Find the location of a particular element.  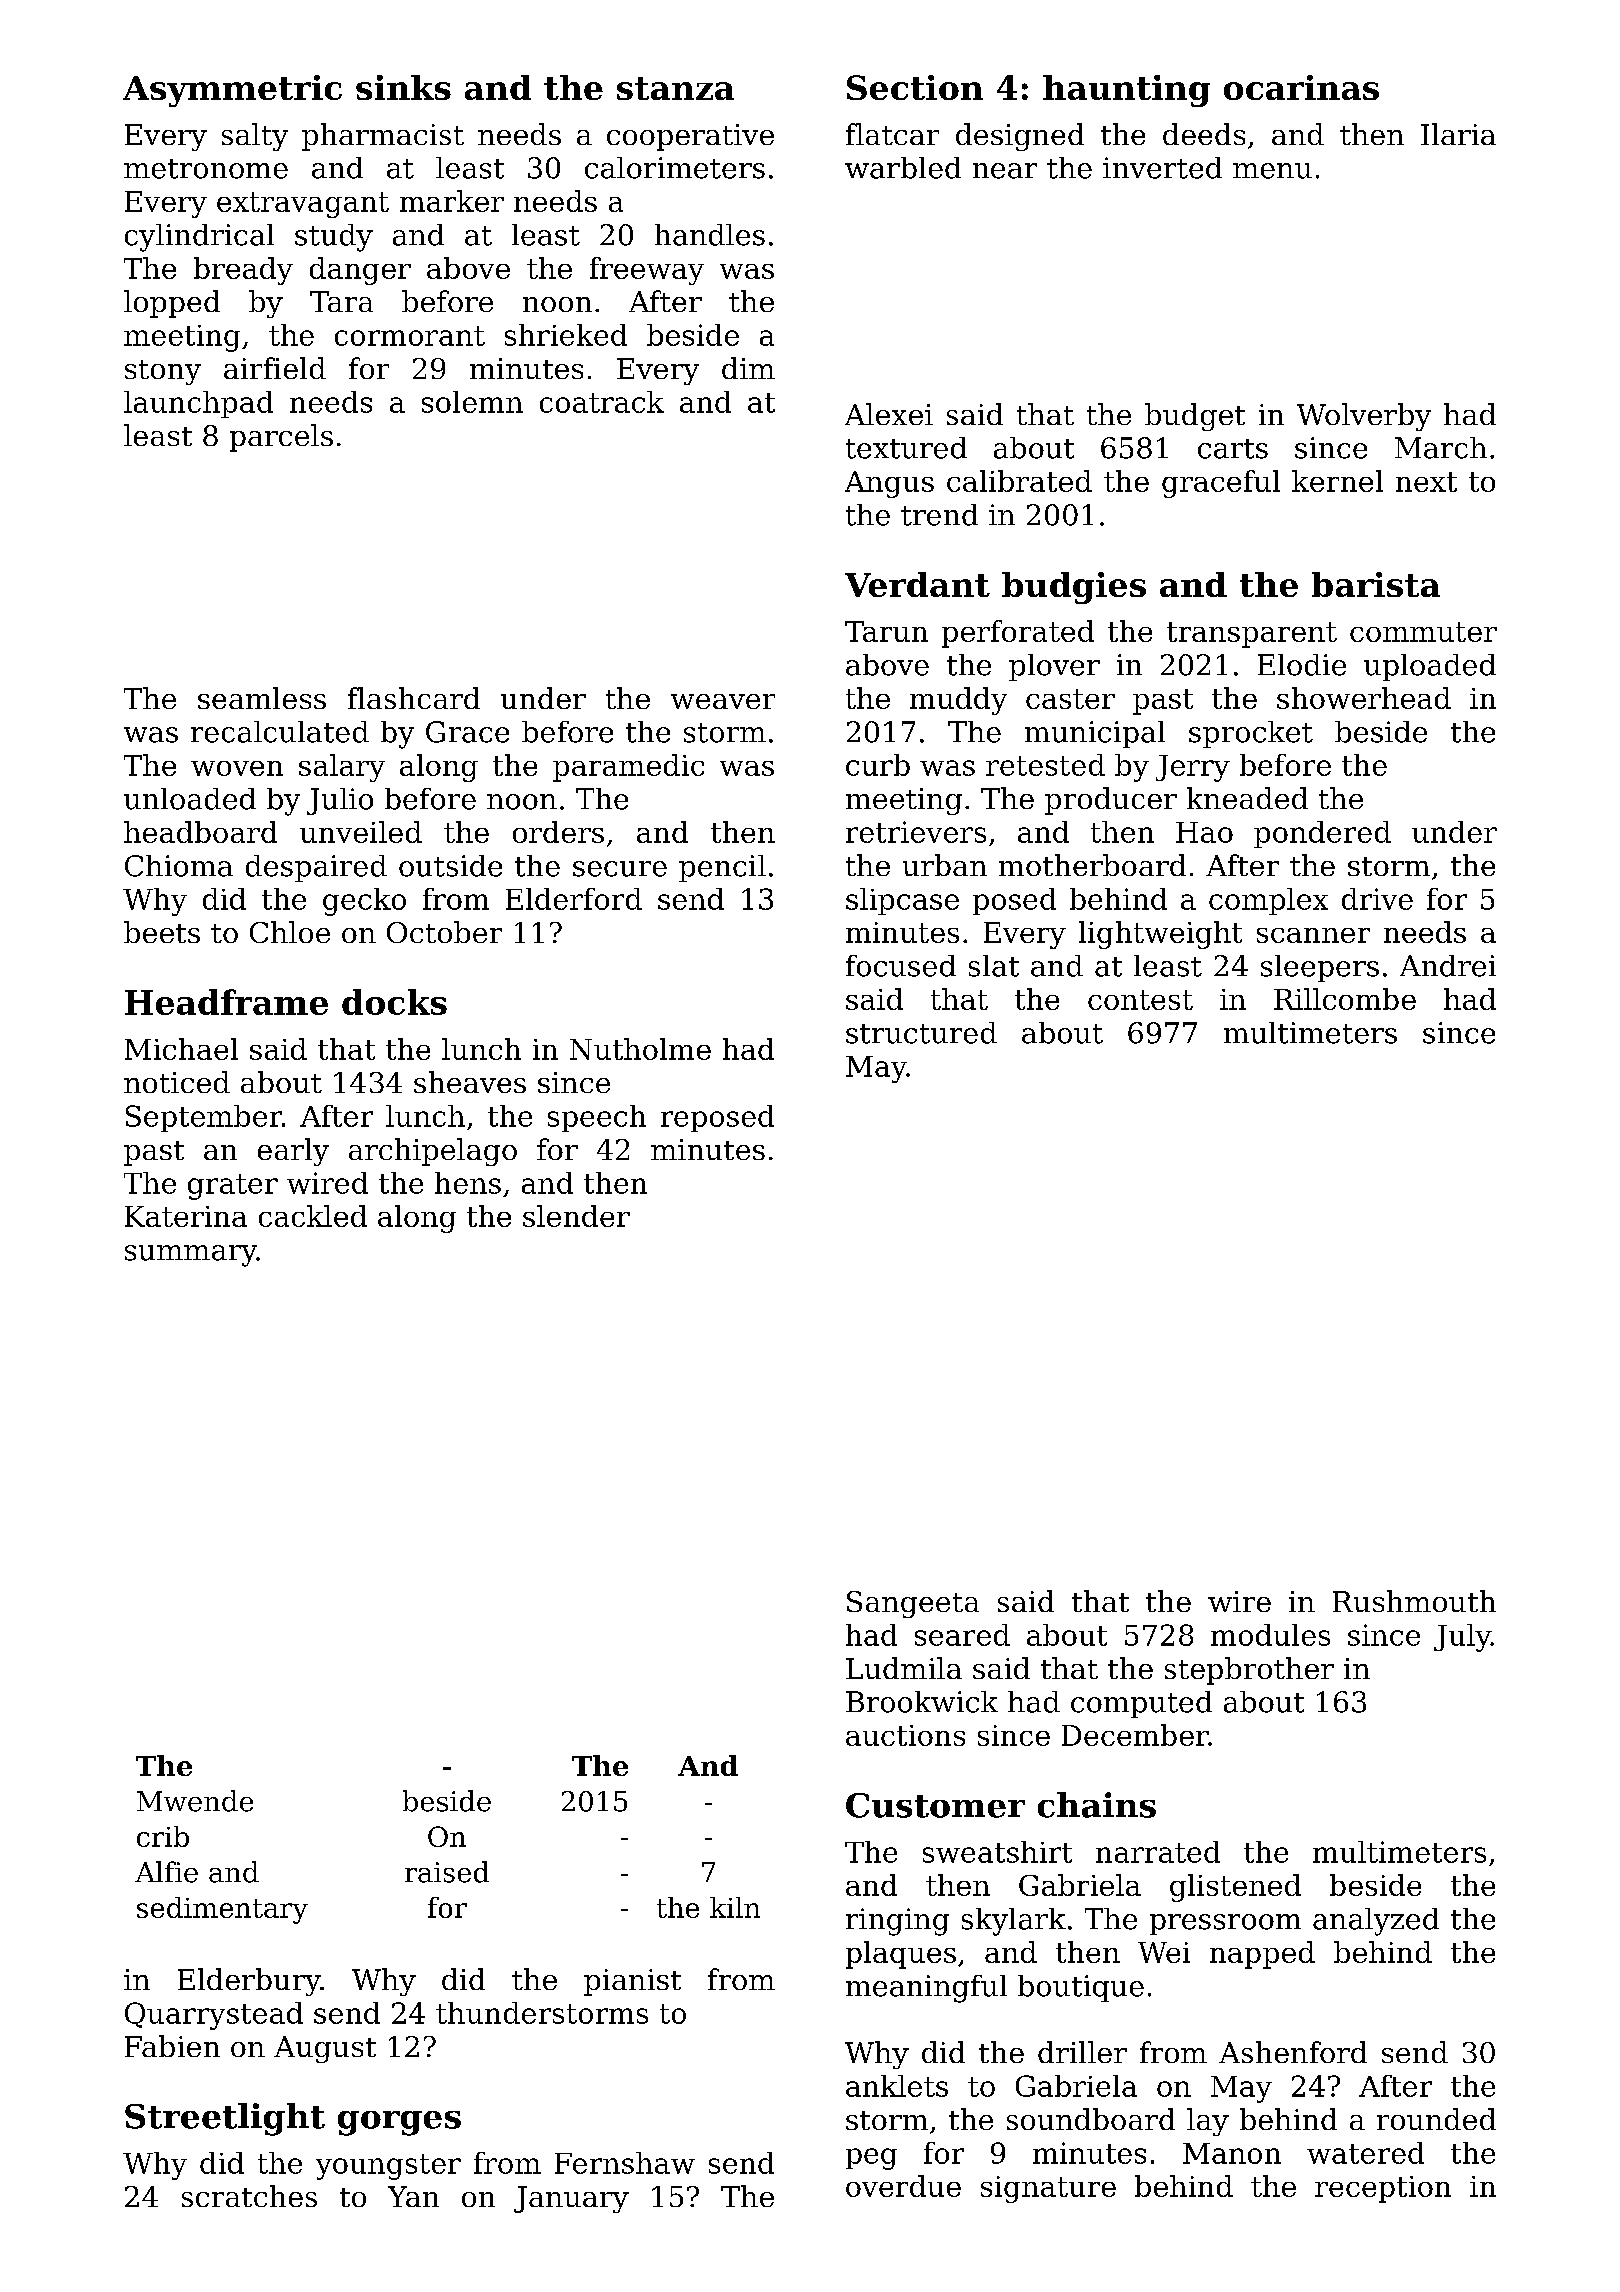

next is located at coordinates (1426, 482).
